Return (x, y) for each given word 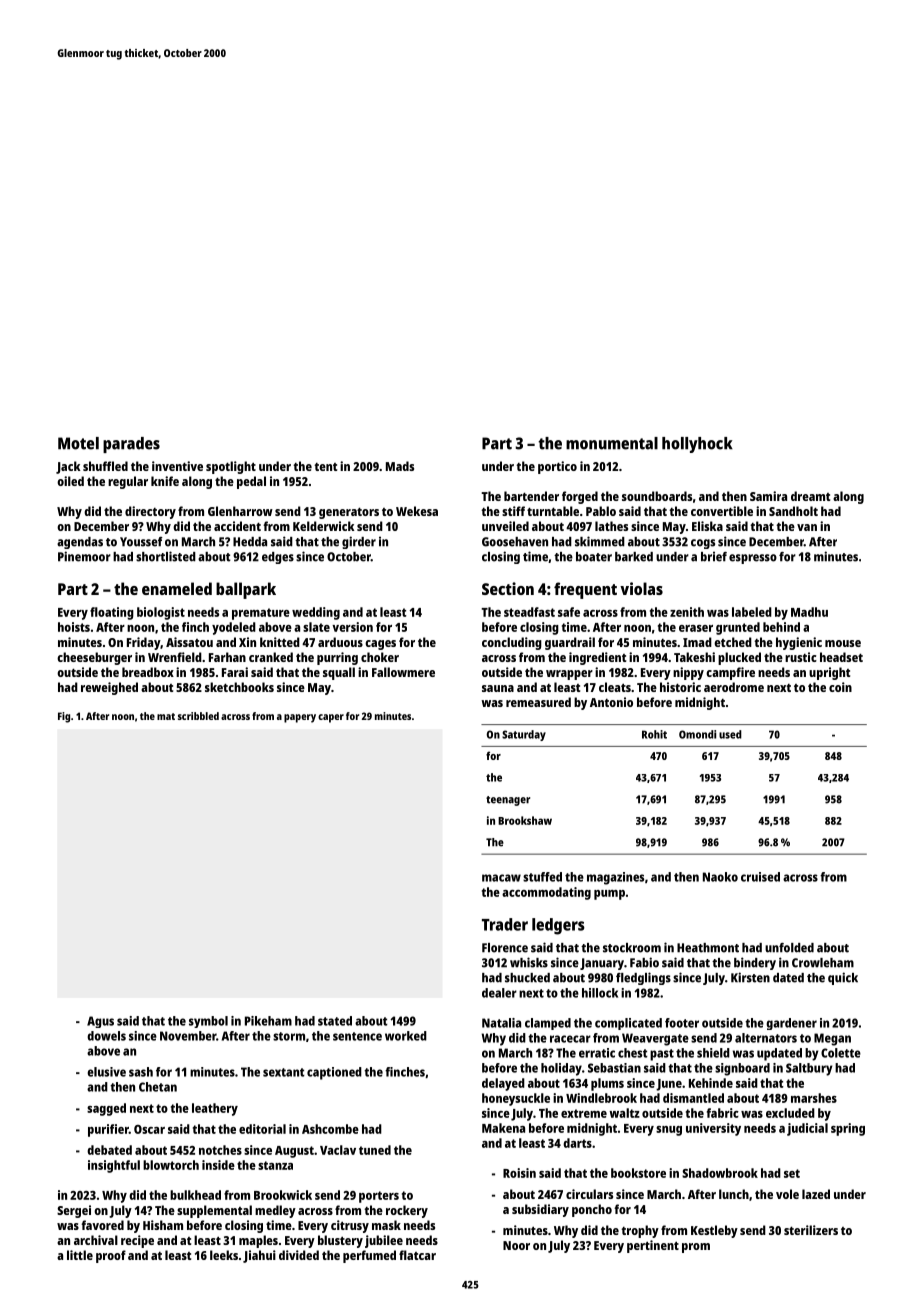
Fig (64, 717)
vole (787, 1194)
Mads (400, 466)
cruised (760, 877)
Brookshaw (525, 820)
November (188, 1036)
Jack (68, 467)
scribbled (198, 716)
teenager (508, 801)
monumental (612, 443)
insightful (114, 1166)
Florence (505, 948)
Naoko (720, 877)
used (730, 734)
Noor (516, 1245)
